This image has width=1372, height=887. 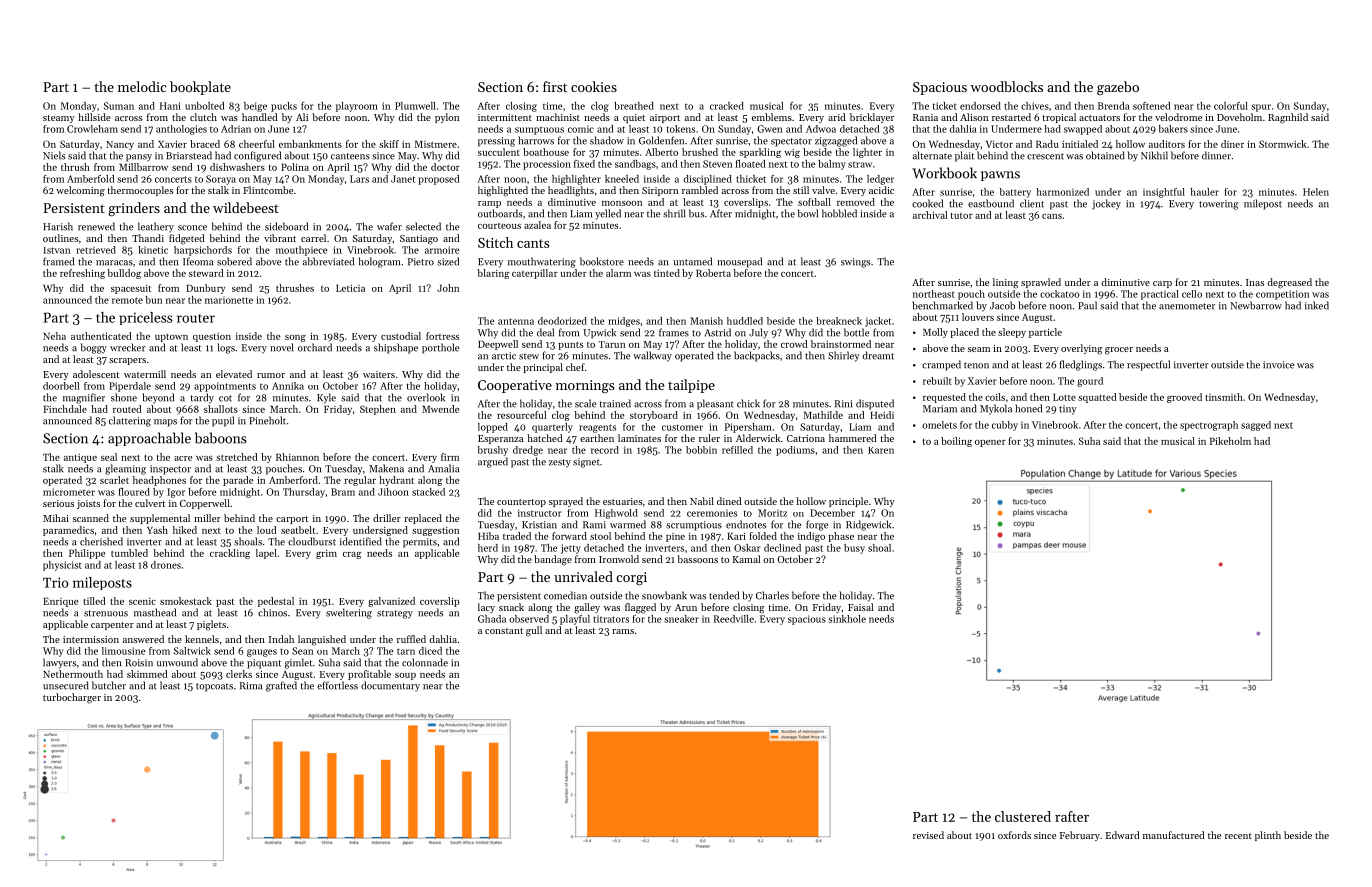 What do you see at coordinates (343, 492) in the image?
I see `Bram` at bounding box center [343, 492].
